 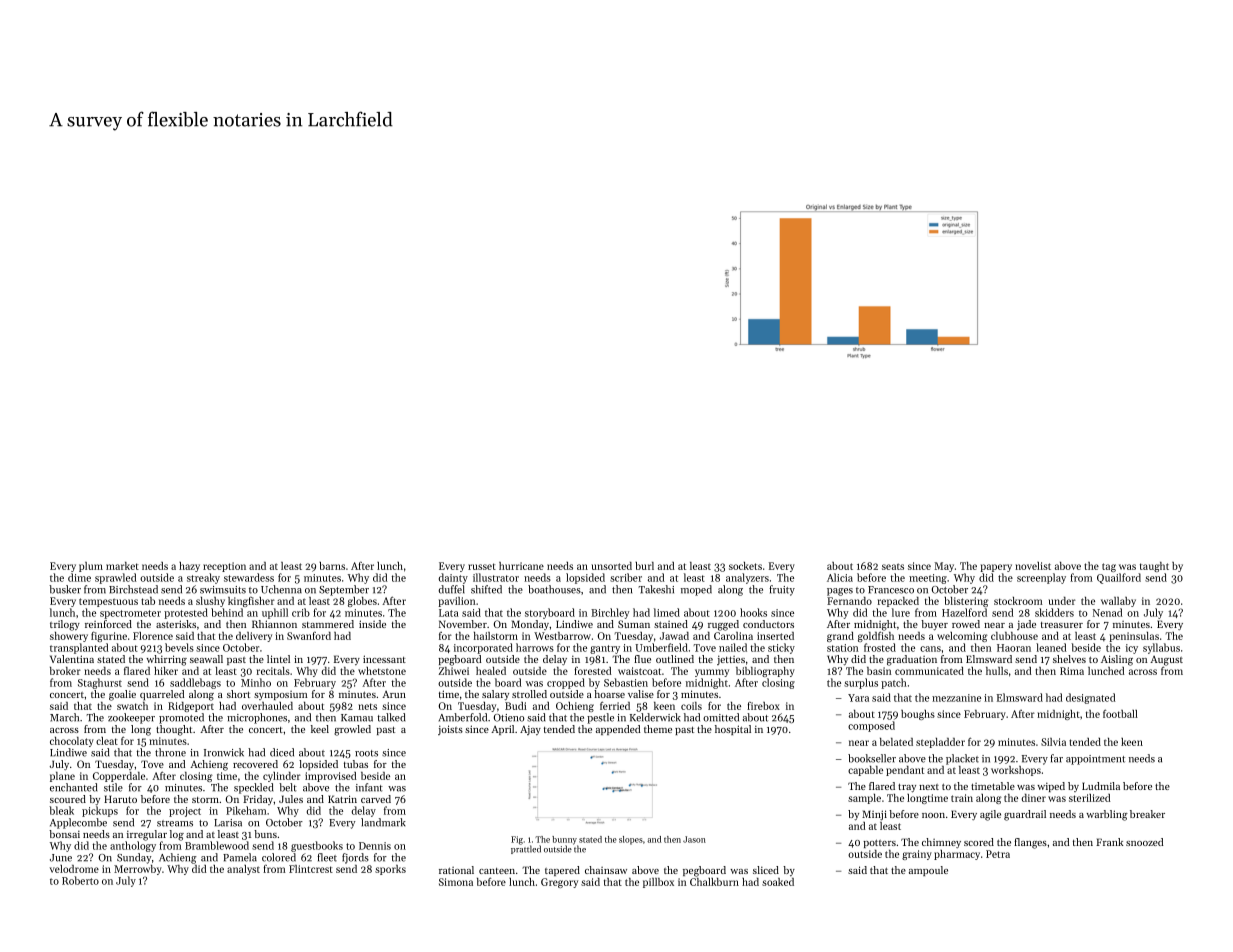 What do you see at coordinates (530, 730) in the screenshot?
I see `Ajay` at bounding box center [530, 730].
